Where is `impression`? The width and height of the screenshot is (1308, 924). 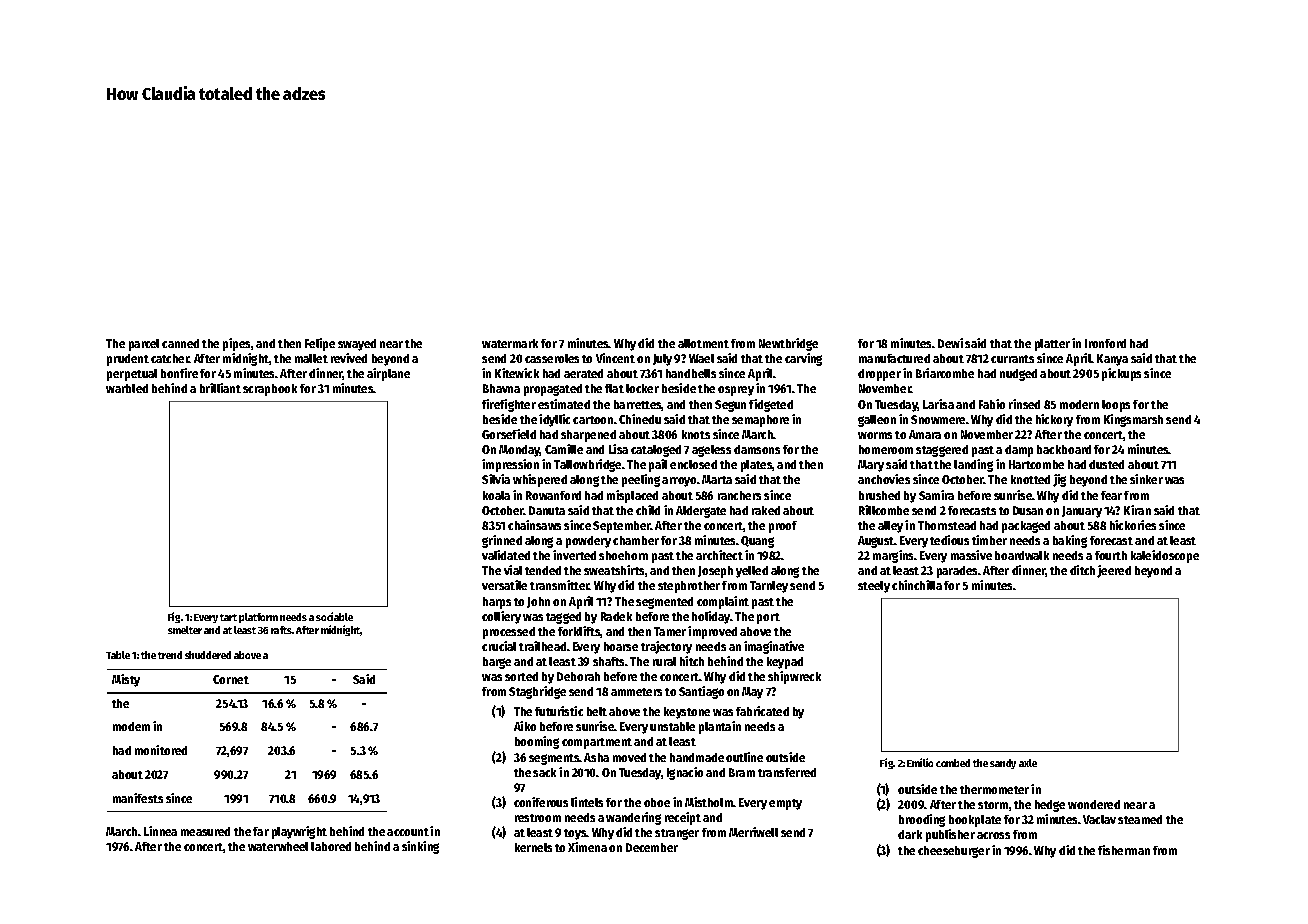 impression is located at coordinates (510, 465).
